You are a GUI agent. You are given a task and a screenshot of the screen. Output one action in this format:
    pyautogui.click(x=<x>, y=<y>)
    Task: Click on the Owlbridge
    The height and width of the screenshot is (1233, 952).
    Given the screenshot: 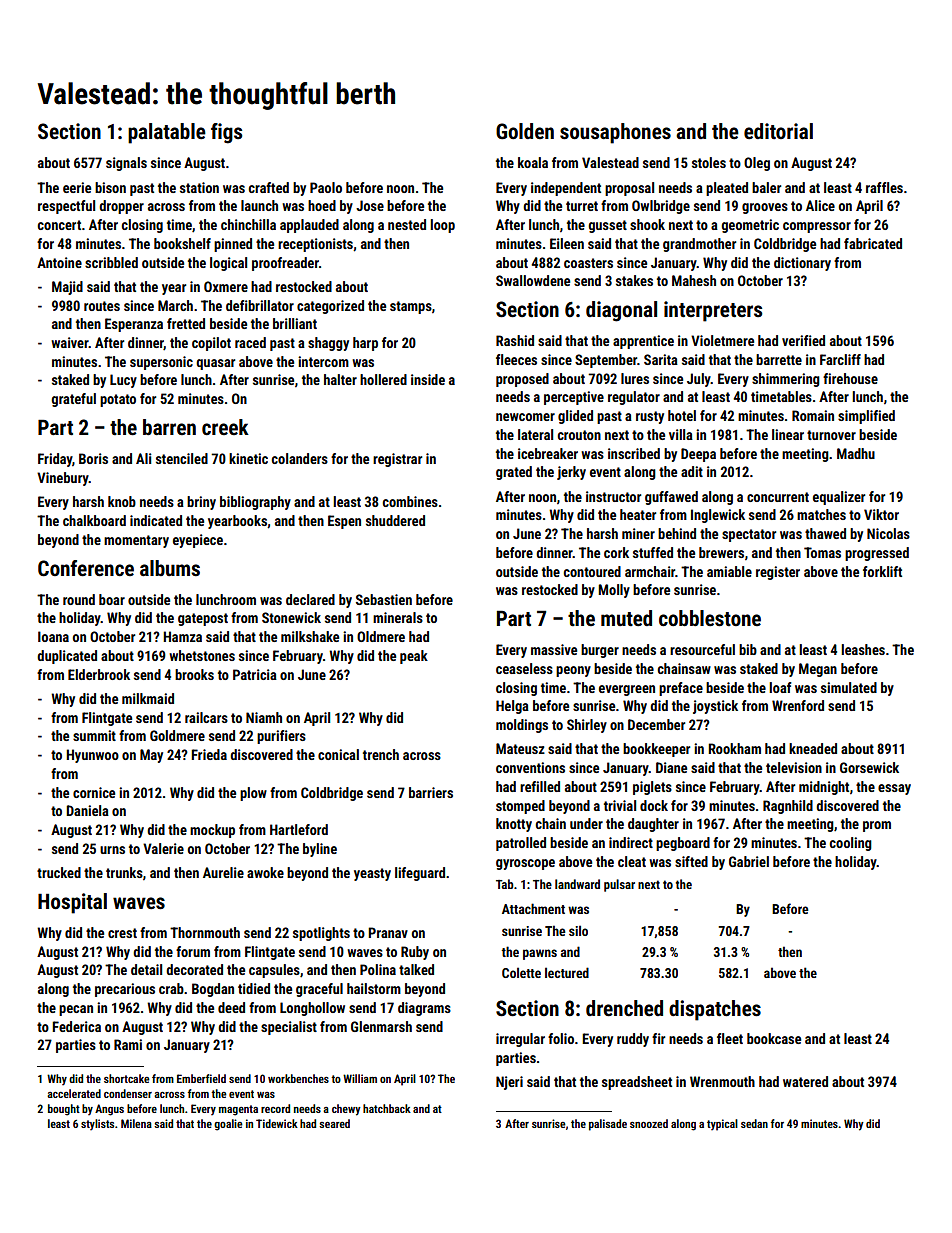 What is the action you would take?
    pyautogui.click(x=661, y=207)
